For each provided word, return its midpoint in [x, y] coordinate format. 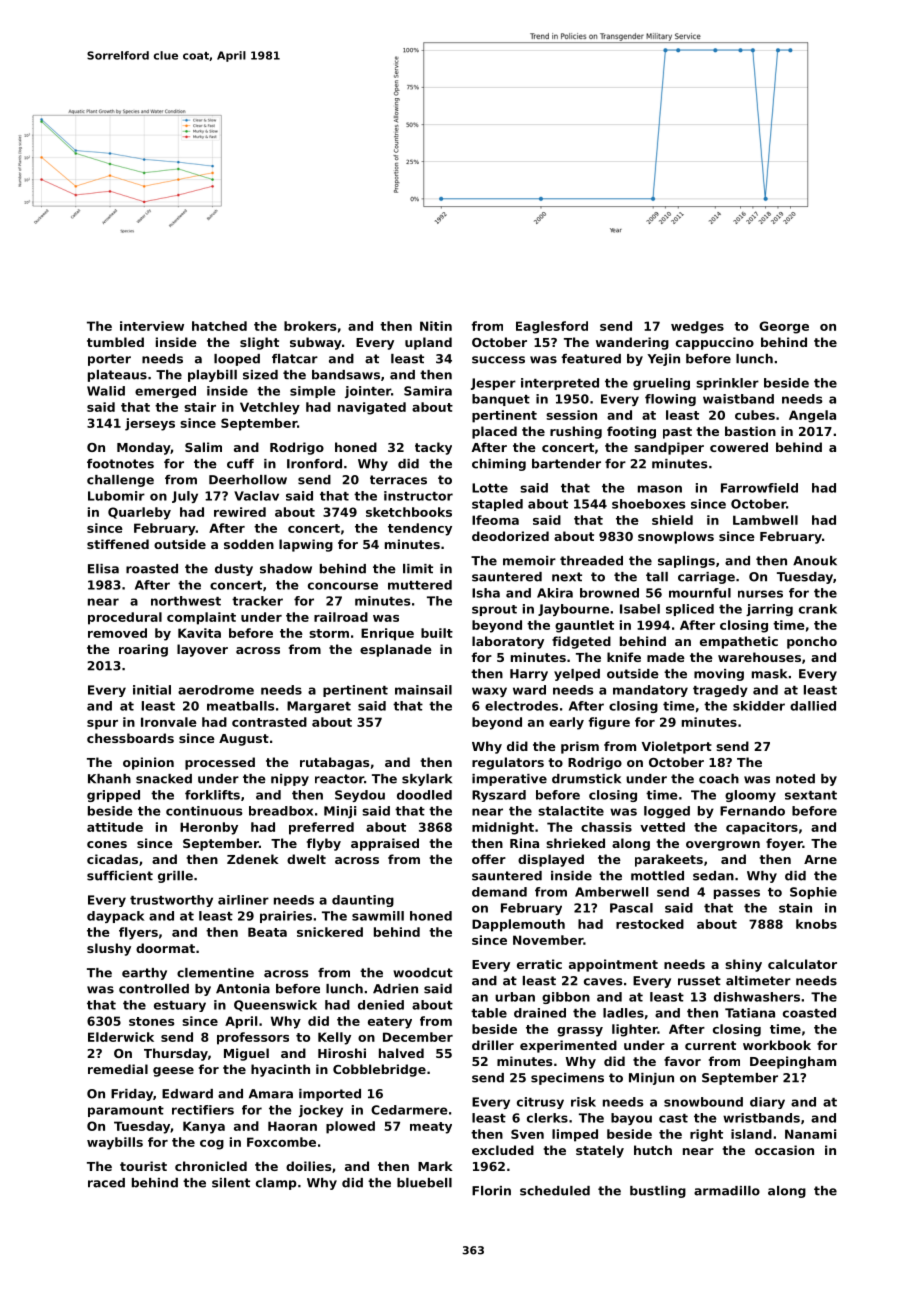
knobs [816, 924]
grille [175, 877]
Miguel [246, 1054]
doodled [424, 795]
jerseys [150, 424]
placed [494, 432]
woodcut [423, 973]
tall [657, 577]
